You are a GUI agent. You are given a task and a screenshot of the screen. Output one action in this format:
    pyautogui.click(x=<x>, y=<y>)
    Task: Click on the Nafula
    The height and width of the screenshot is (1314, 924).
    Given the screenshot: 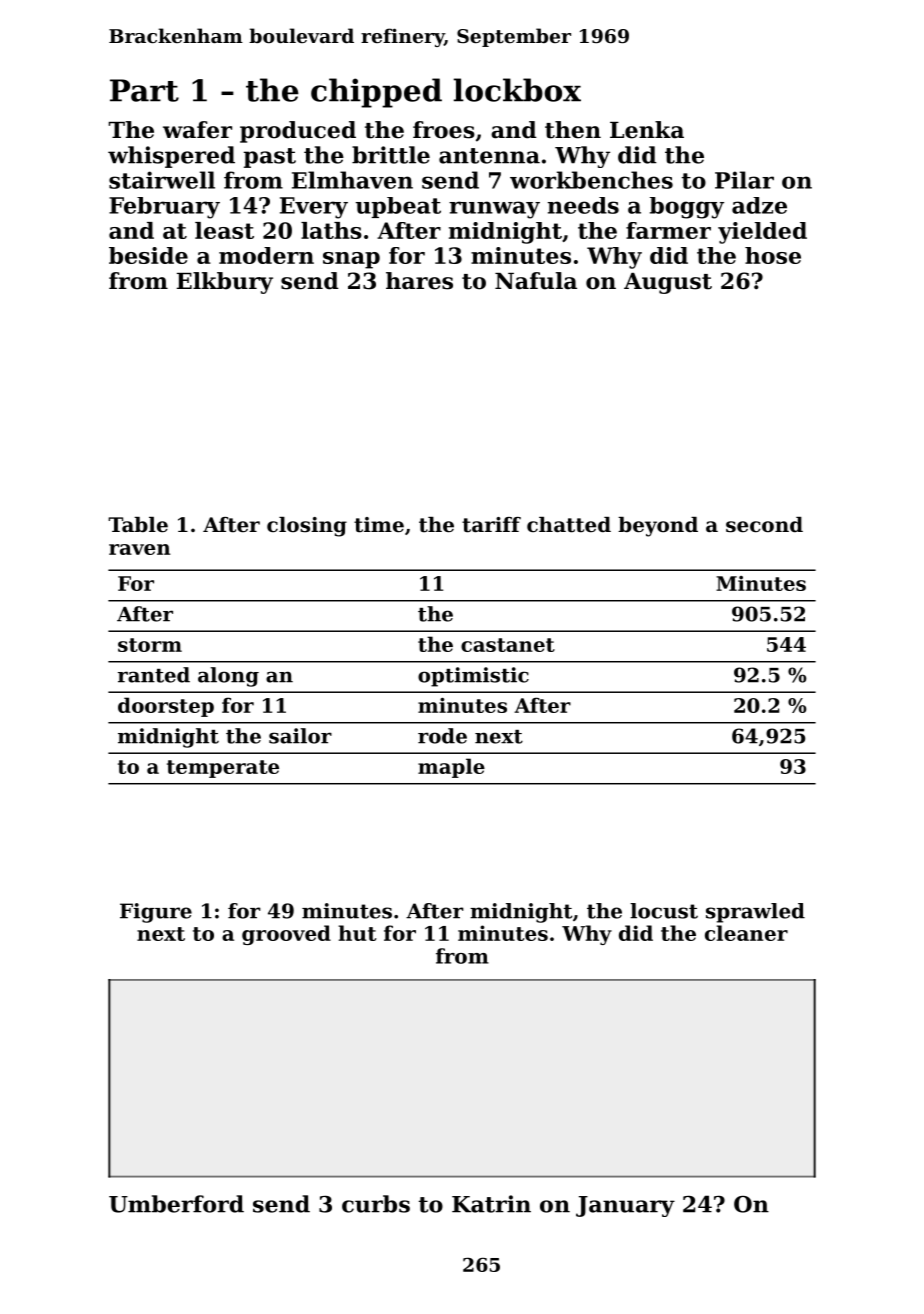 What is the action you would take?
    pyautogui.click(x=536, y=281)
